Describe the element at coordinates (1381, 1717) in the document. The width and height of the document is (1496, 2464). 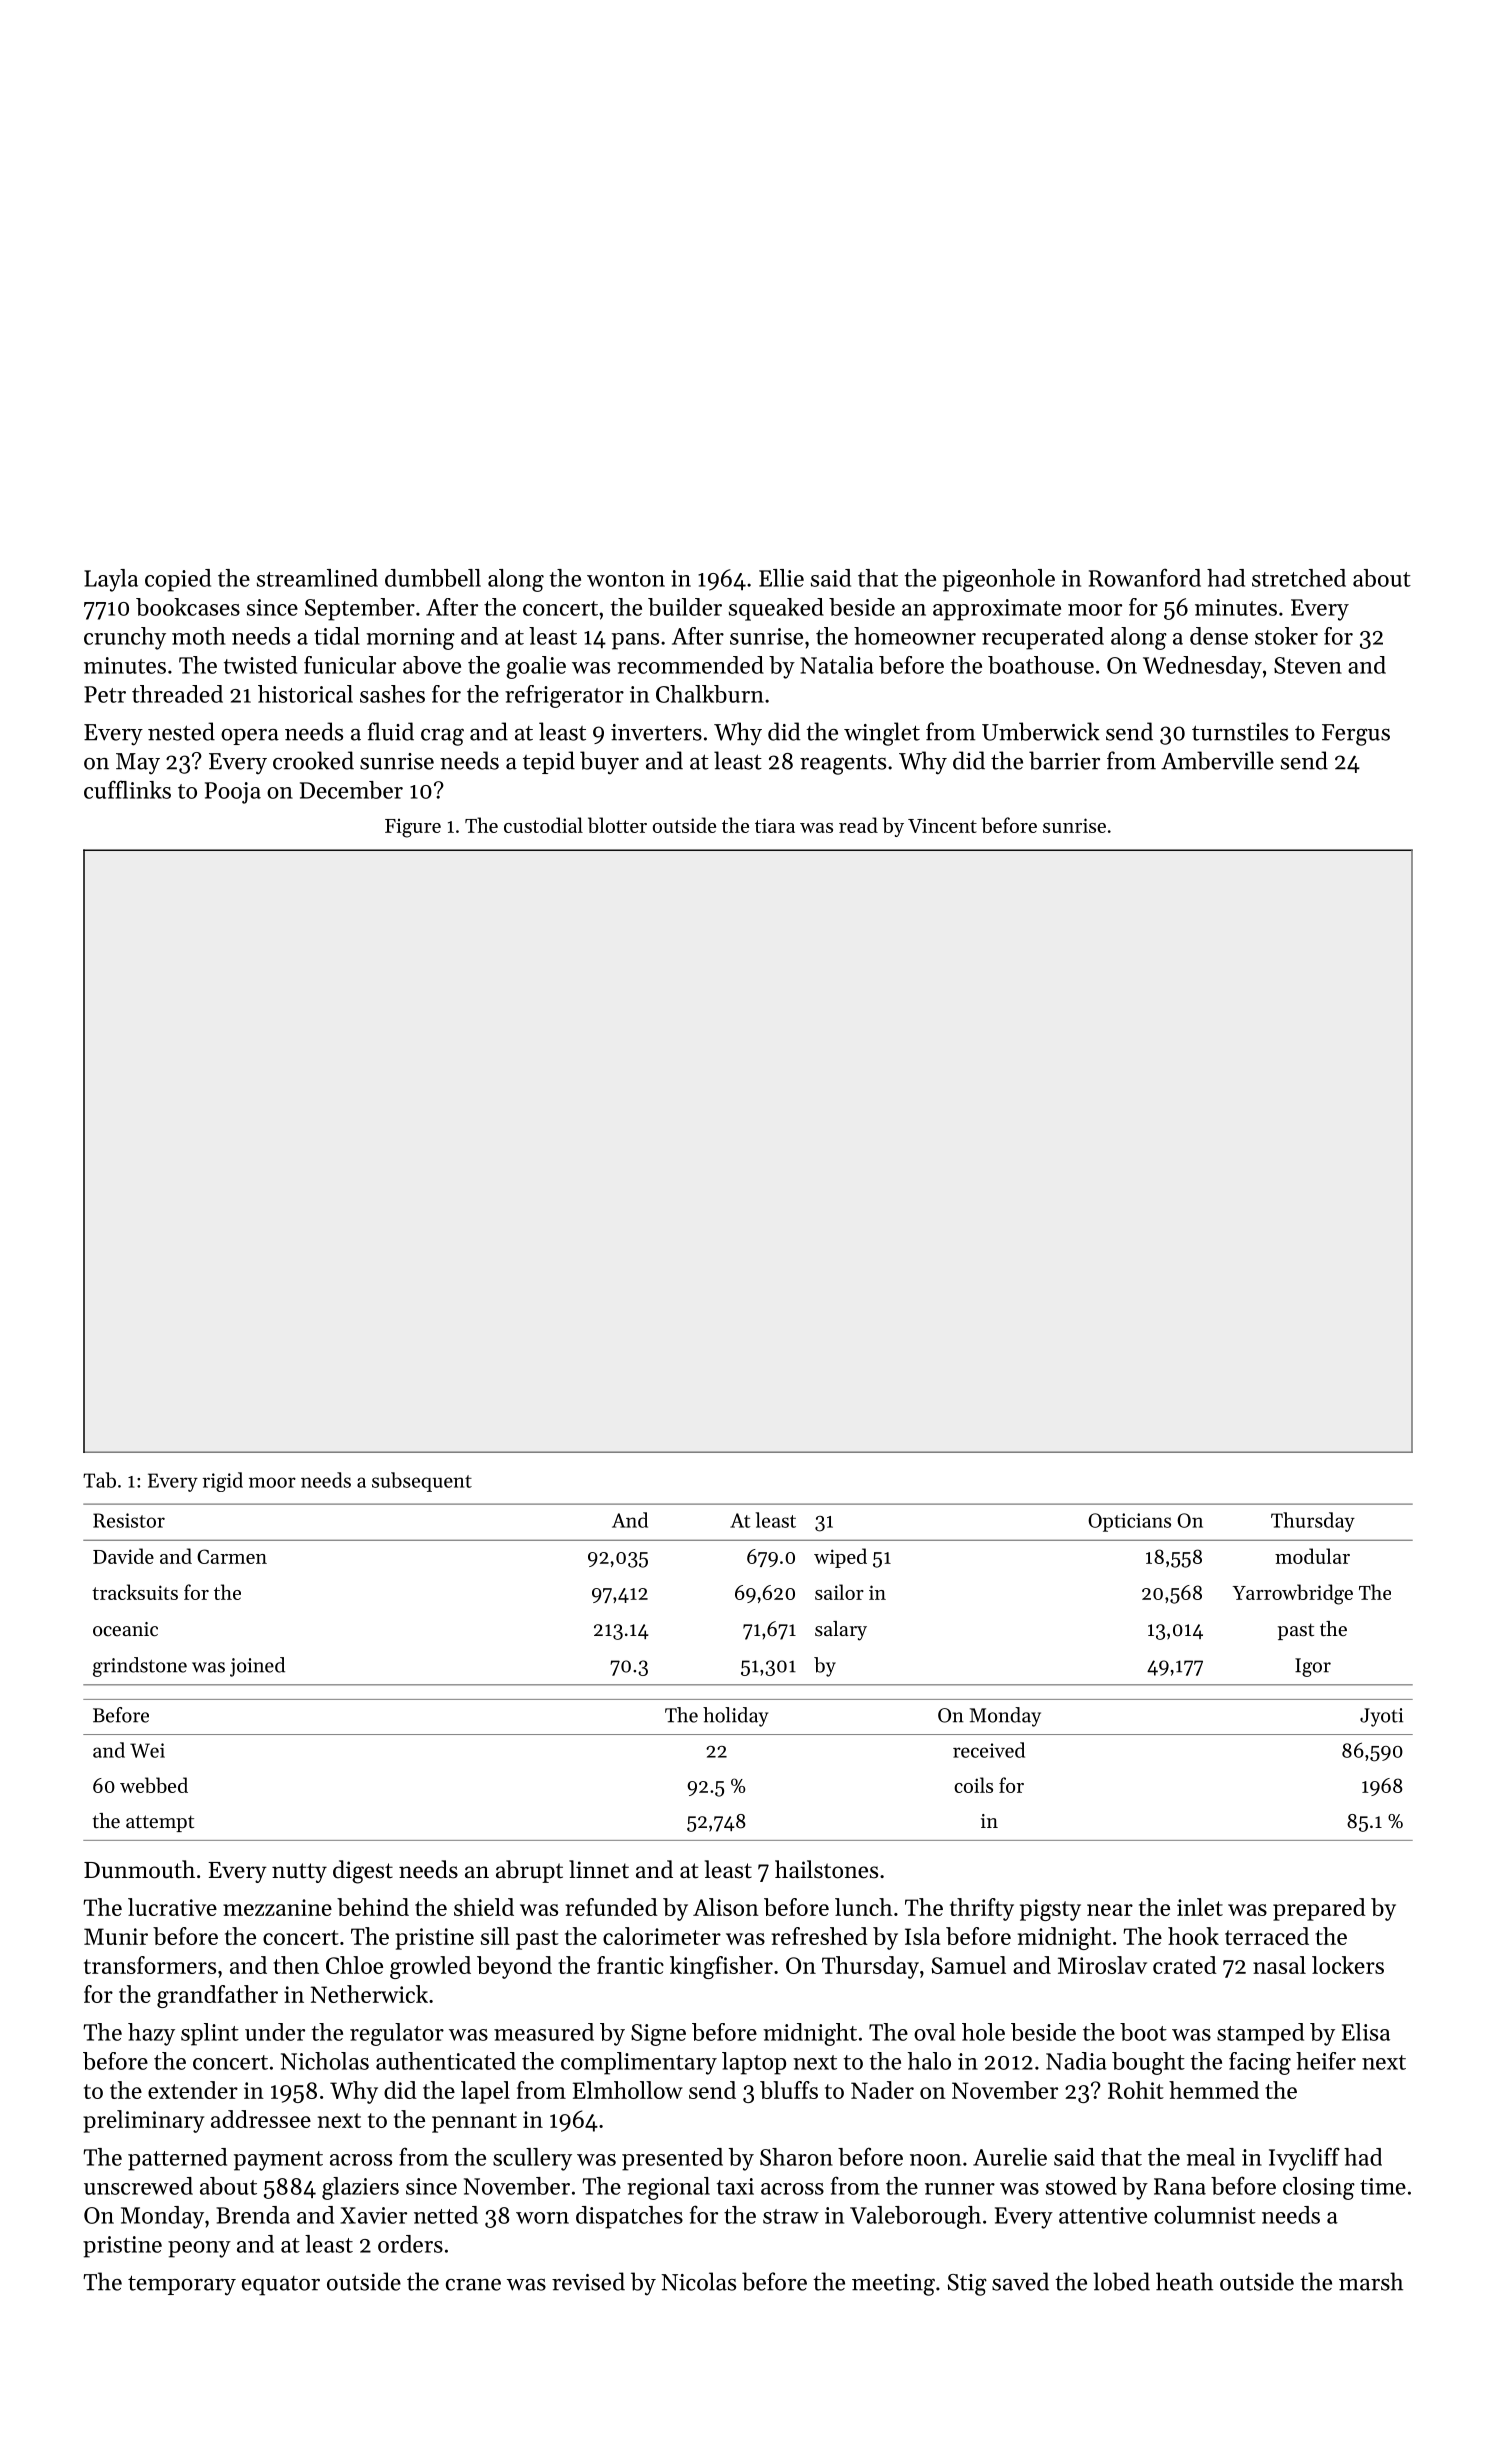
I see `Jyoti` at that location.
